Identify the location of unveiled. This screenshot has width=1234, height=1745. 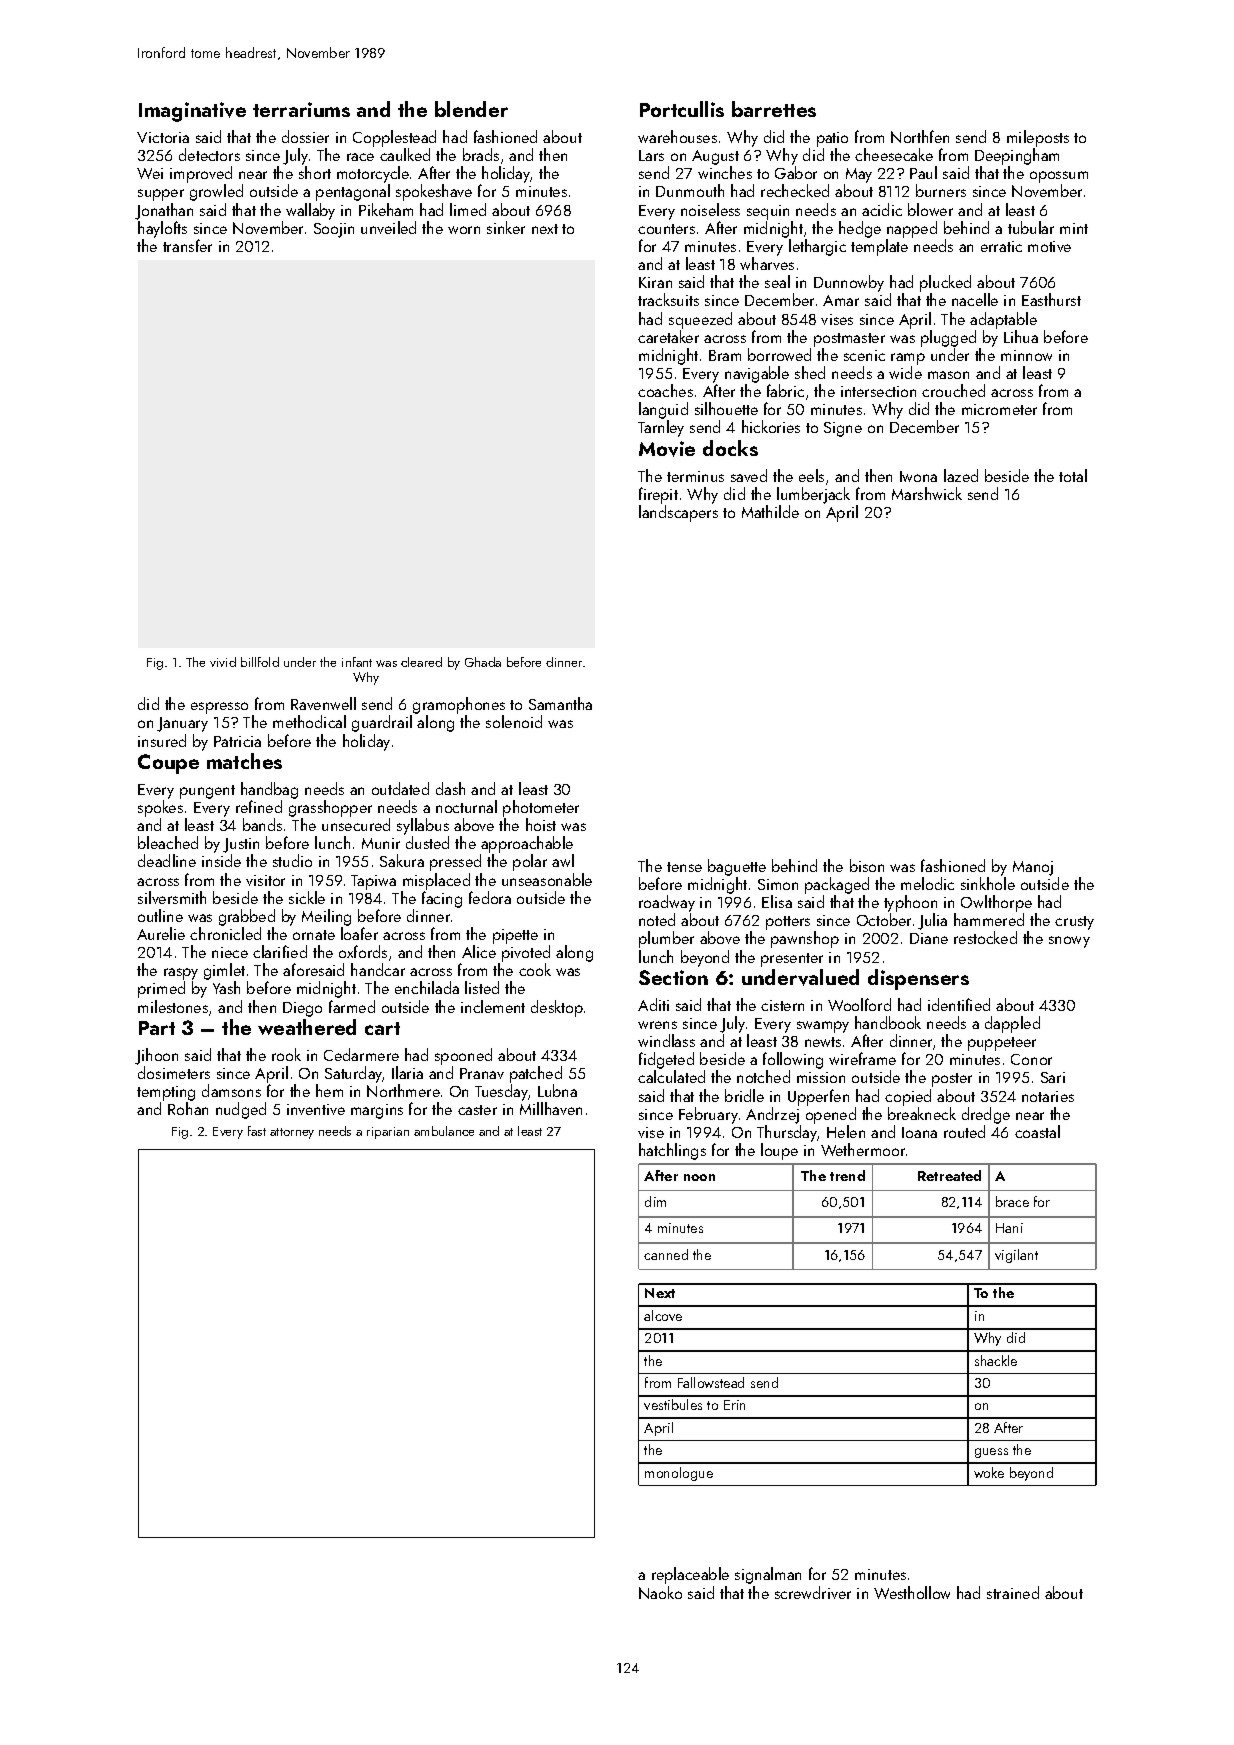
(388, 227).
